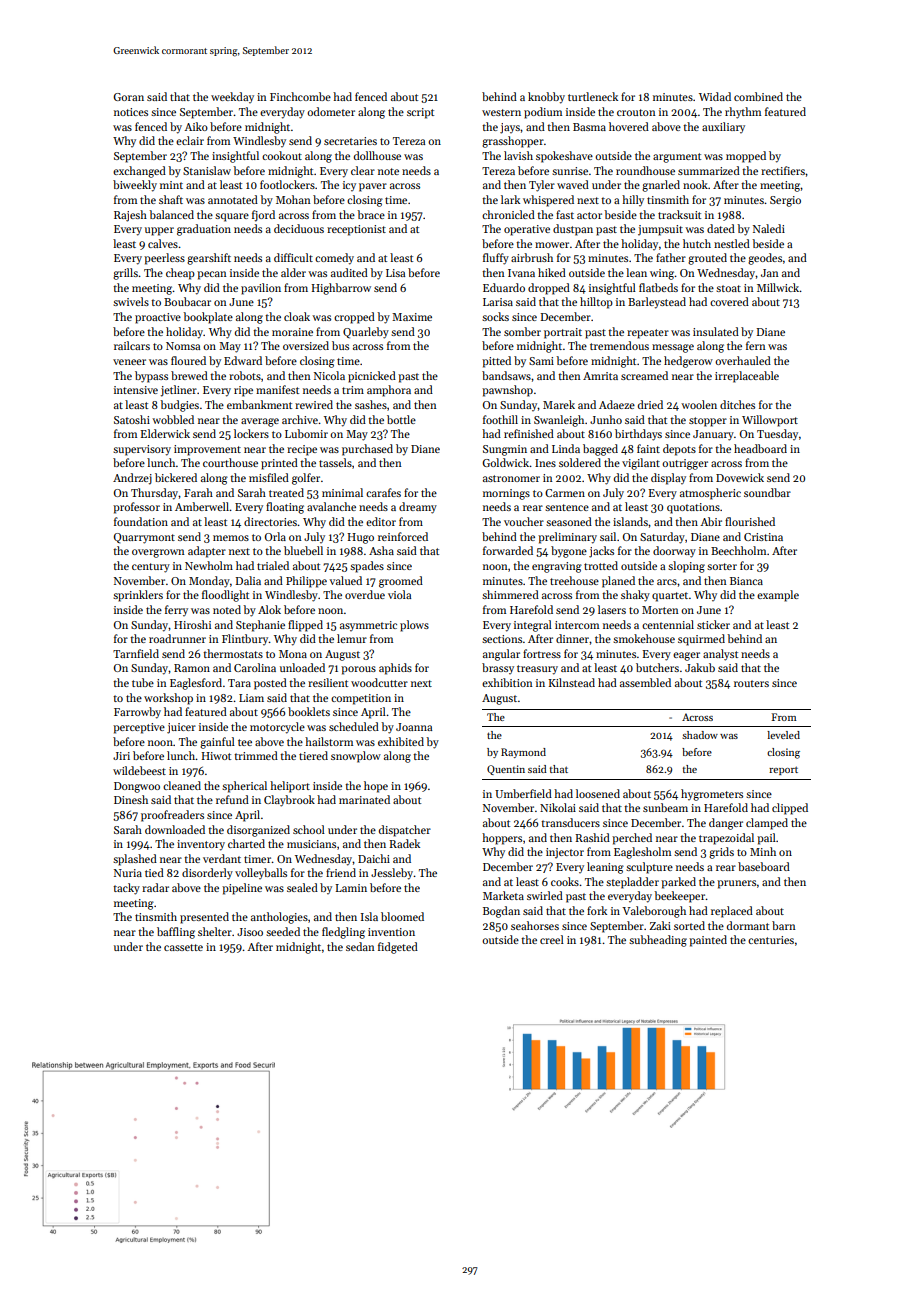  What do you see at coordinates (136, 653) in the page?
I see `Tarnfield` at bounding box center [136, 653].
